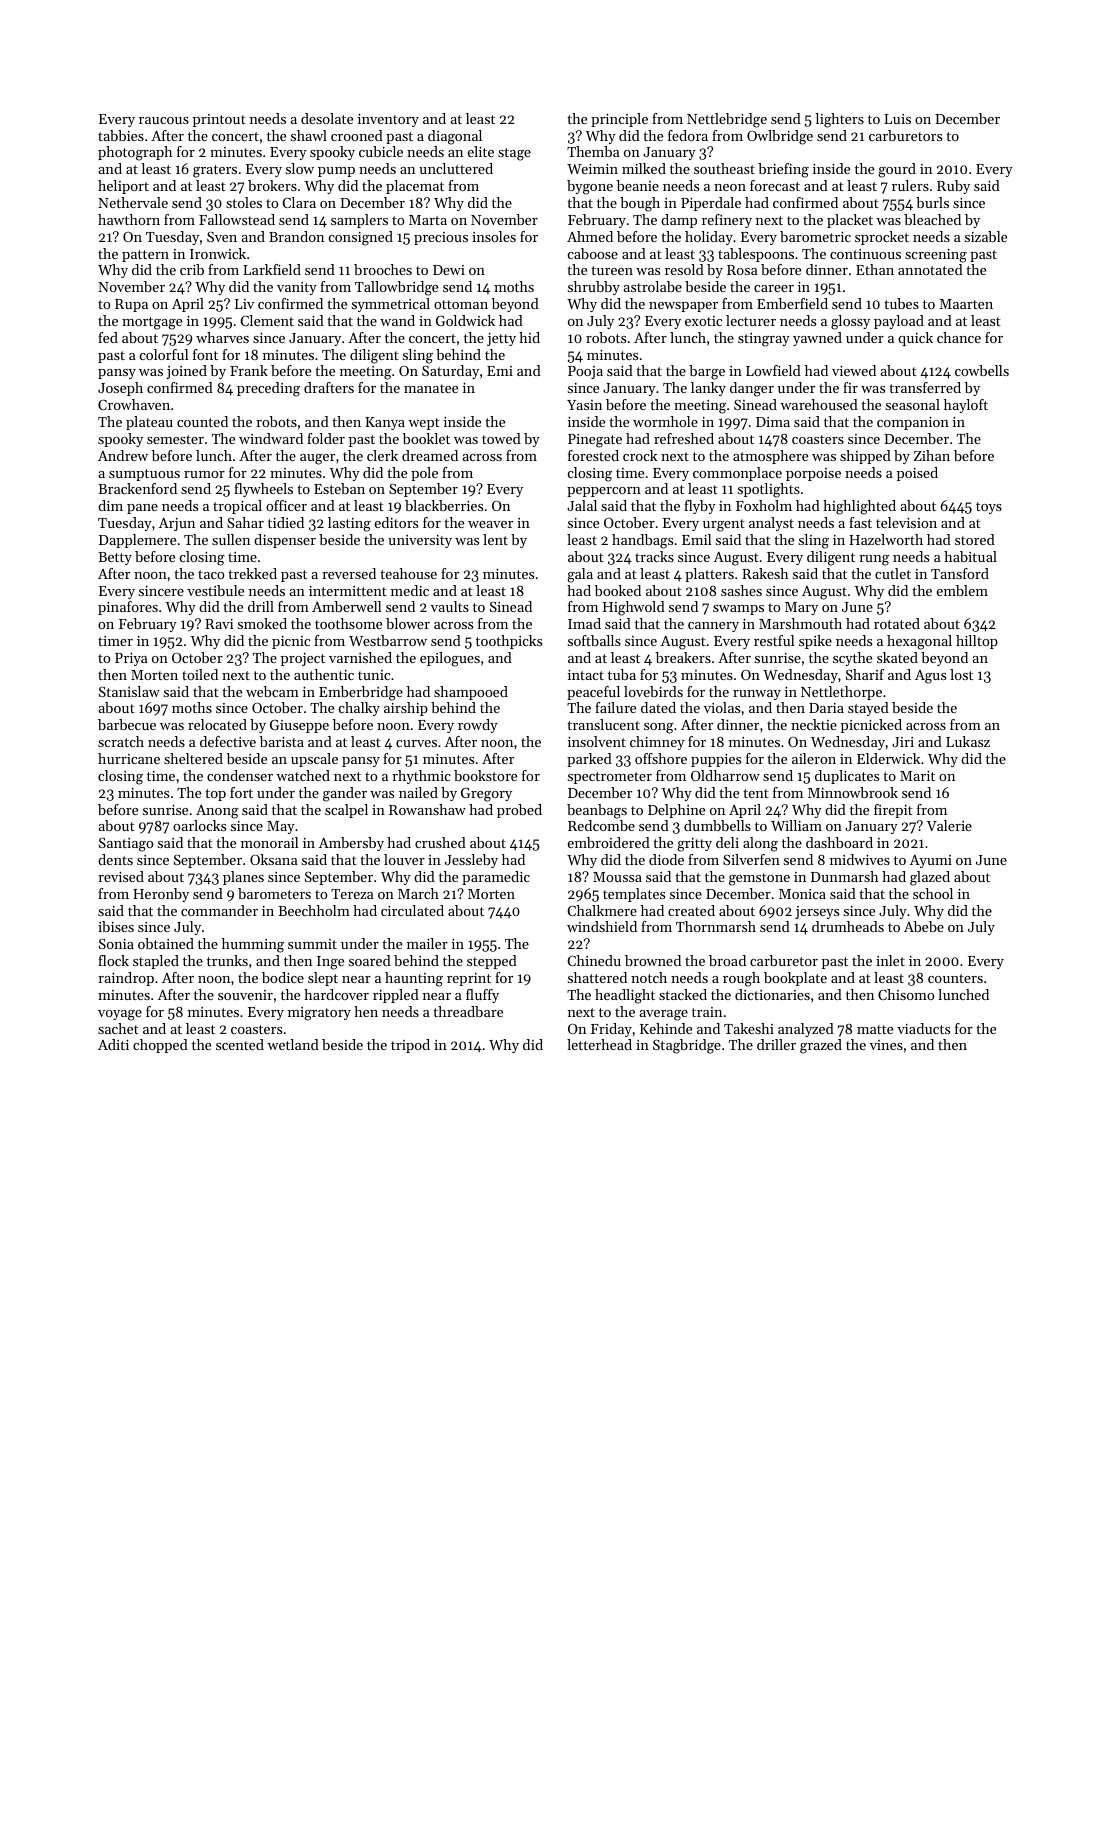  I want to click on printout, so click(219, 120).
